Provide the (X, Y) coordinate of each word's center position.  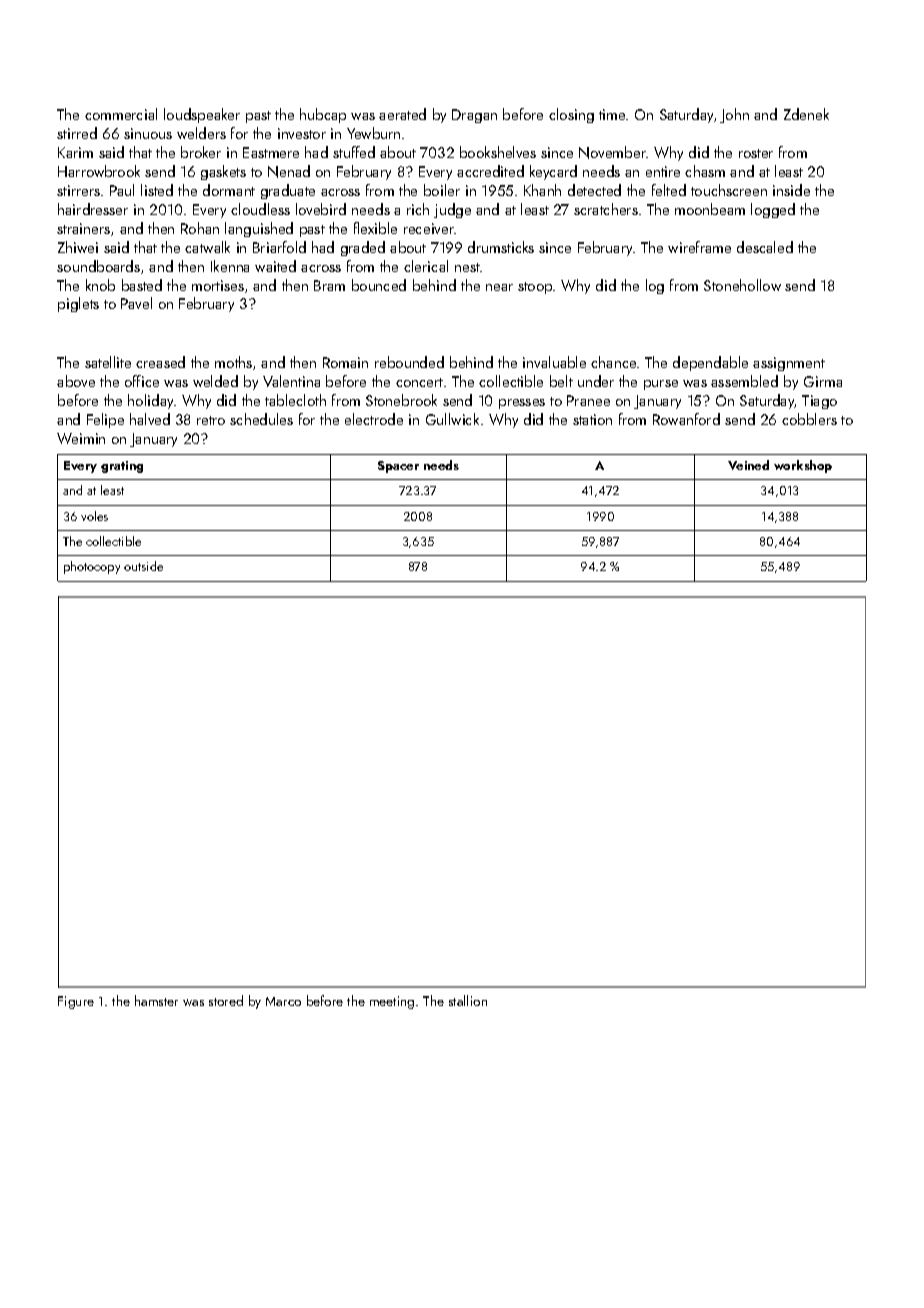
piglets (78, 304)
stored (226, 1000)
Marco (283, 1001)
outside (143, 566)
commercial (121, 114)
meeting (392, 1002)
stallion (468, 1000)
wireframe (699, 247)
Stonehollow (742, 285)
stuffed (354, 152)
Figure (76, 1002)
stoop (535, 288)
